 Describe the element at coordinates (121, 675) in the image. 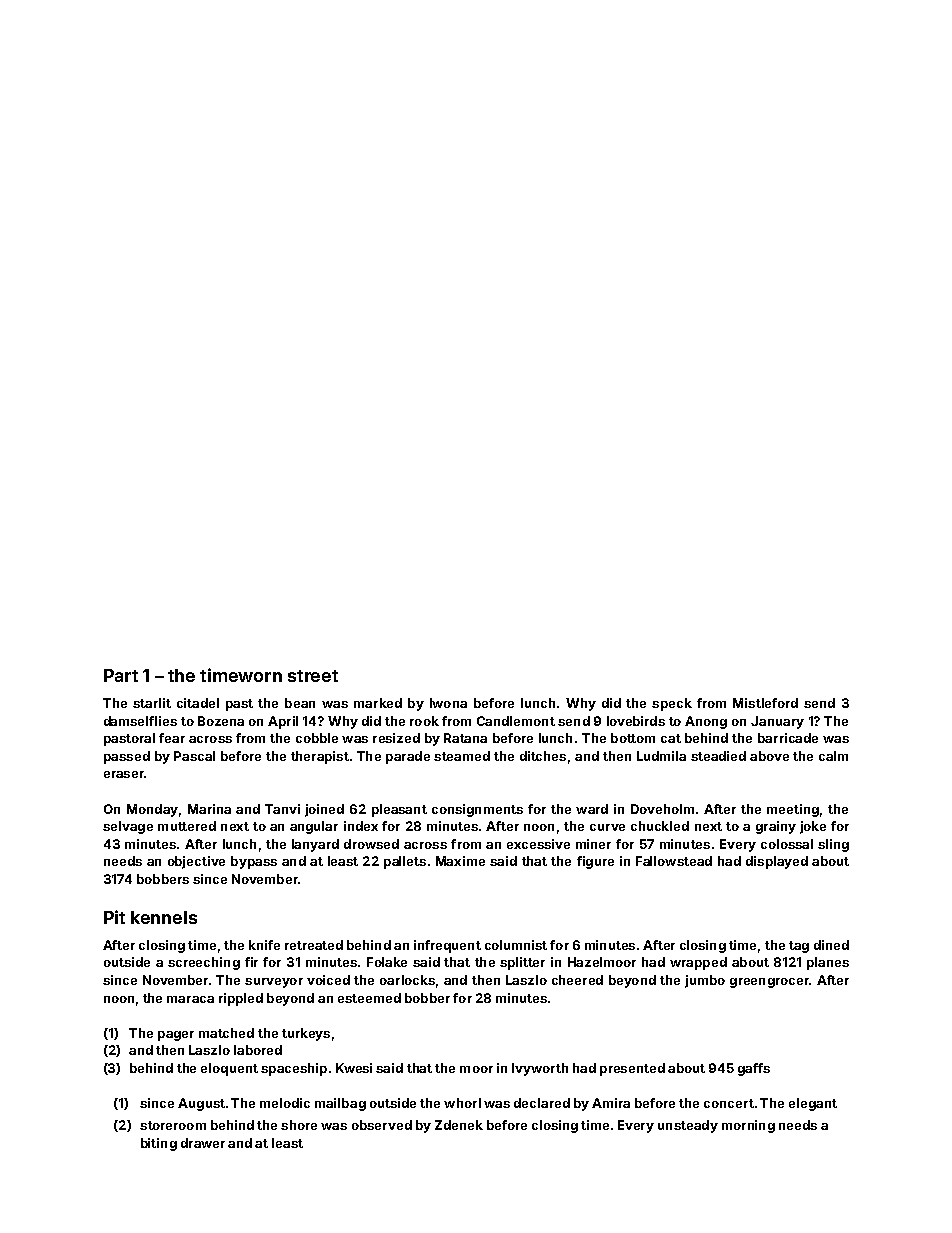

I see `Part` at that location.
